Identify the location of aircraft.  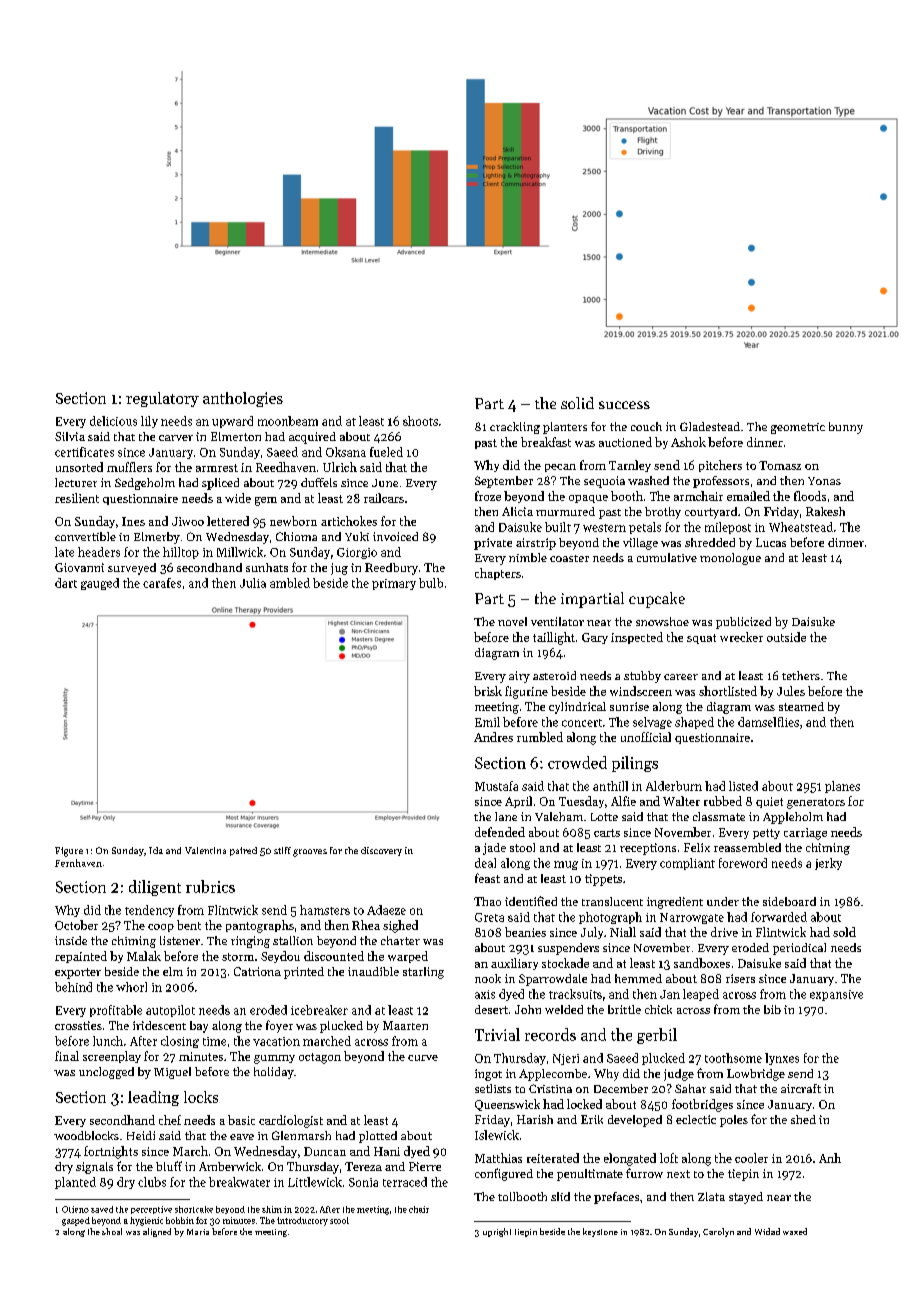
(801, 1088).
